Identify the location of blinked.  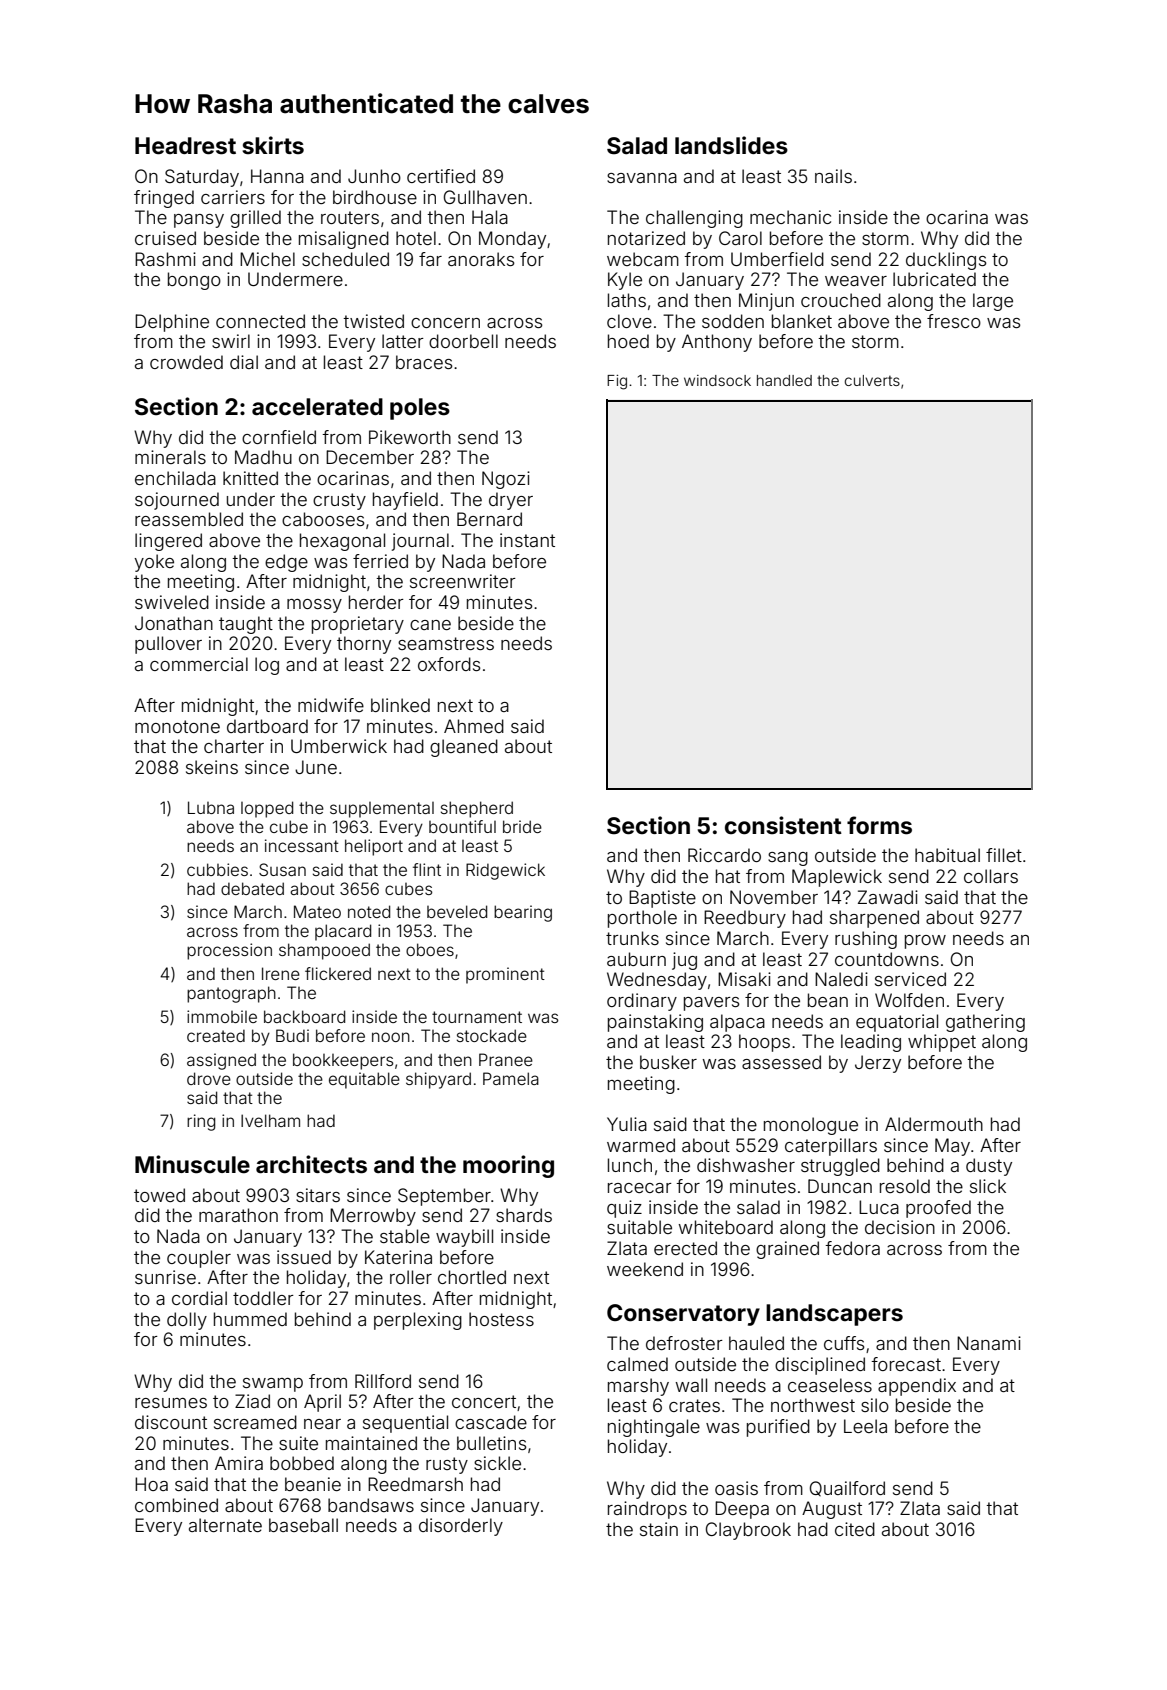
(400, 705).
